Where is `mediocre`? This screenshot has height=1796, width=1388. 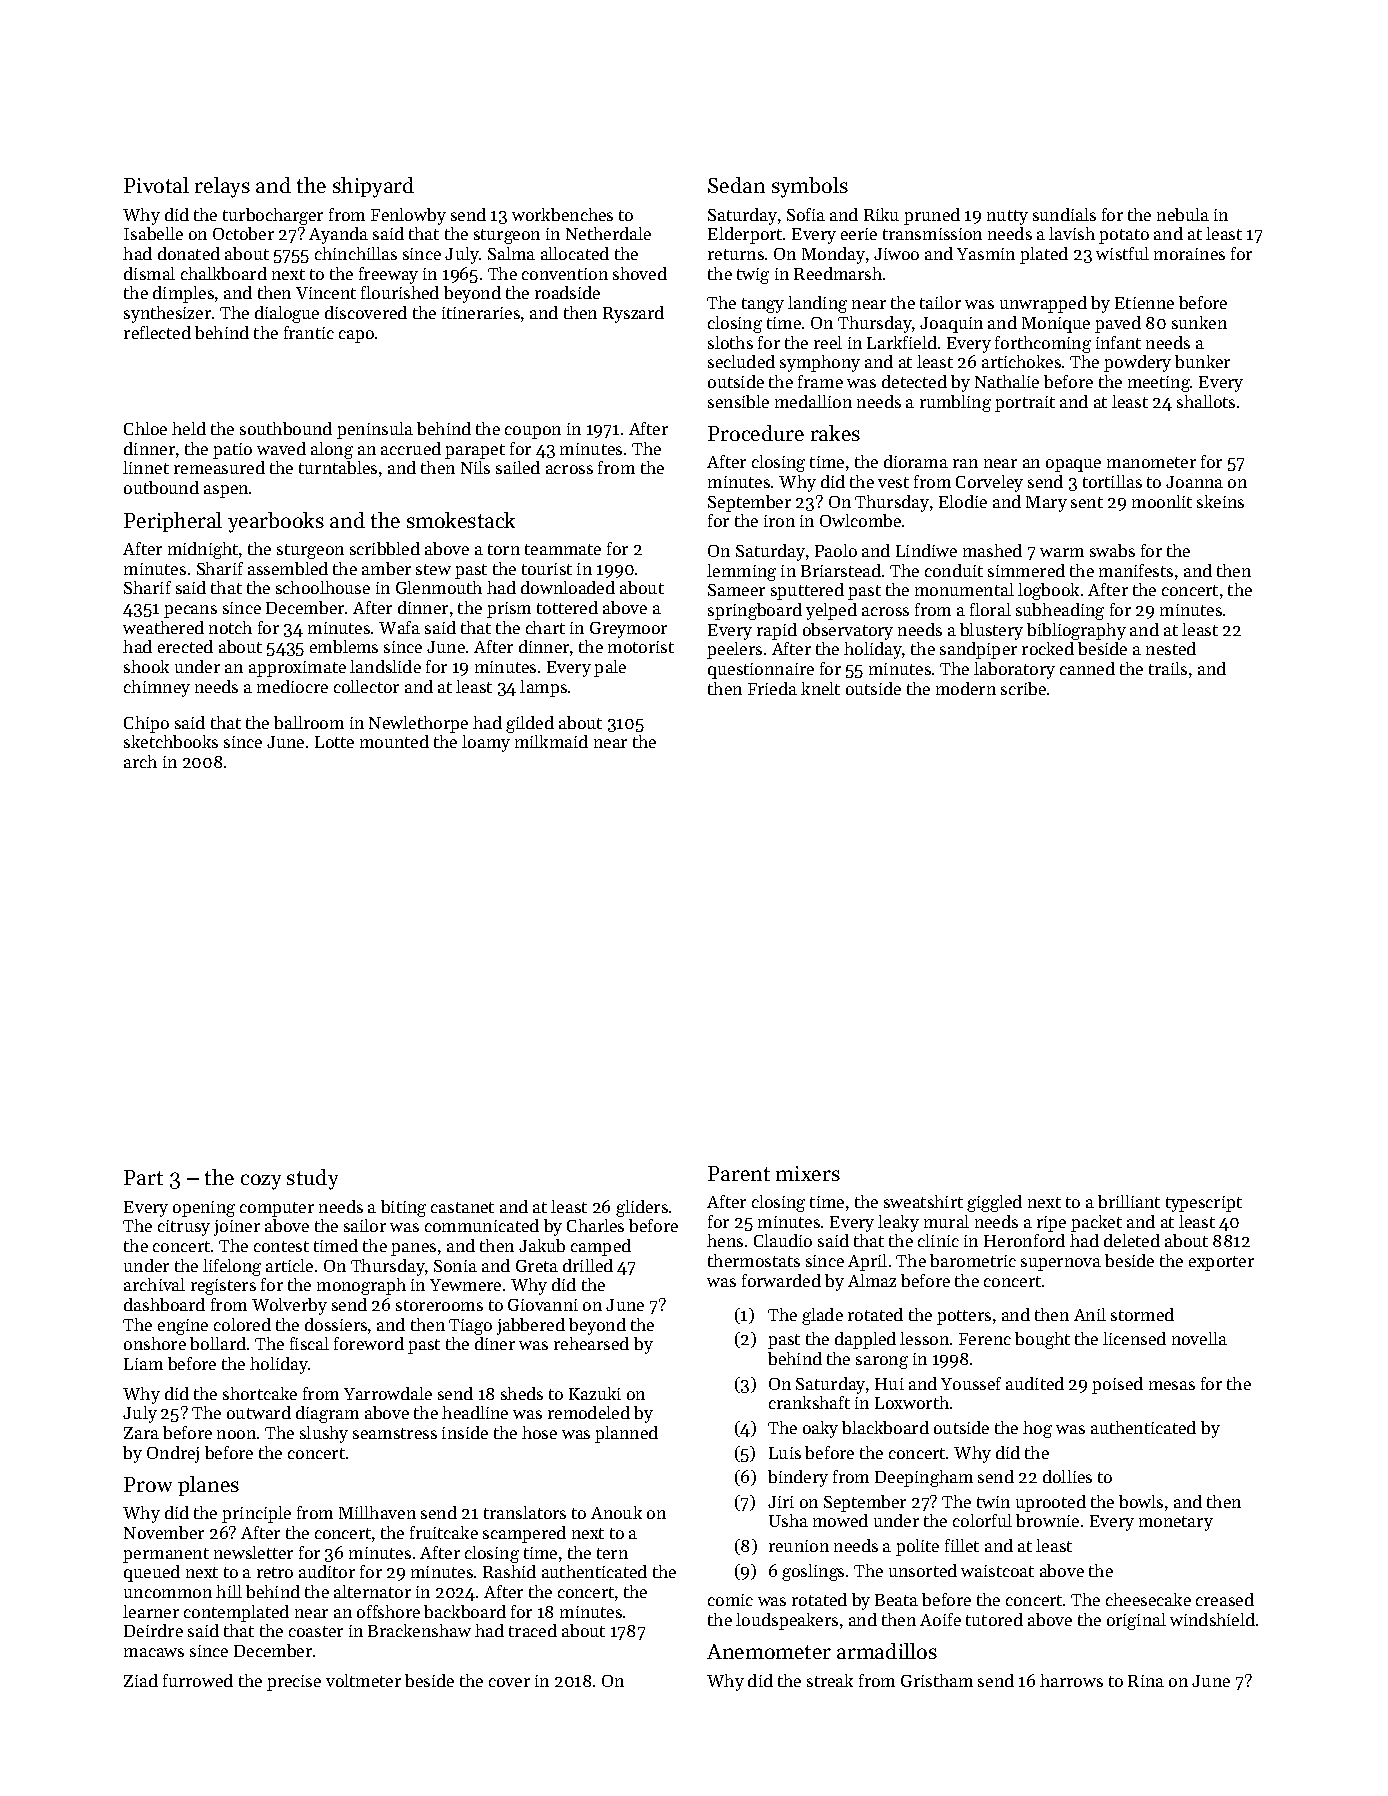 mediocre is located at coordinates (292, 686).
